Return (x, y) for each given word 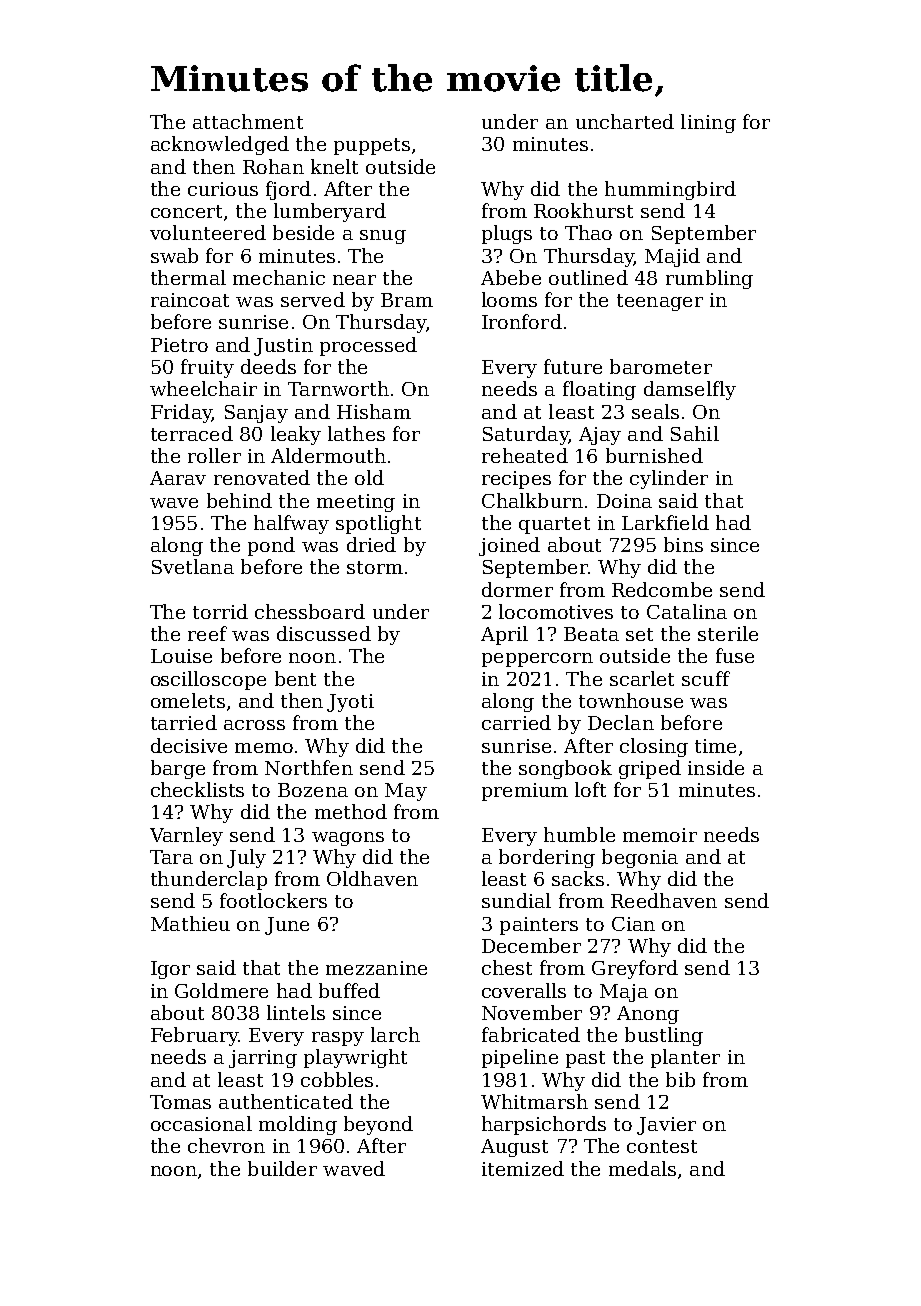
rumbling (709, 279)
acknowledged (220, 145)
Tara (171, 857)
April (504, 635)
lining (708, 123)
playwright (355, 1058)
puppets (372, 146)
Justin (283, 347)
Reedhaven (664, 900)
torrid (220, 611)
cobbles (337, 1079)
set (639, 634)
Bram (407, 300)
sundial (516, 900)
